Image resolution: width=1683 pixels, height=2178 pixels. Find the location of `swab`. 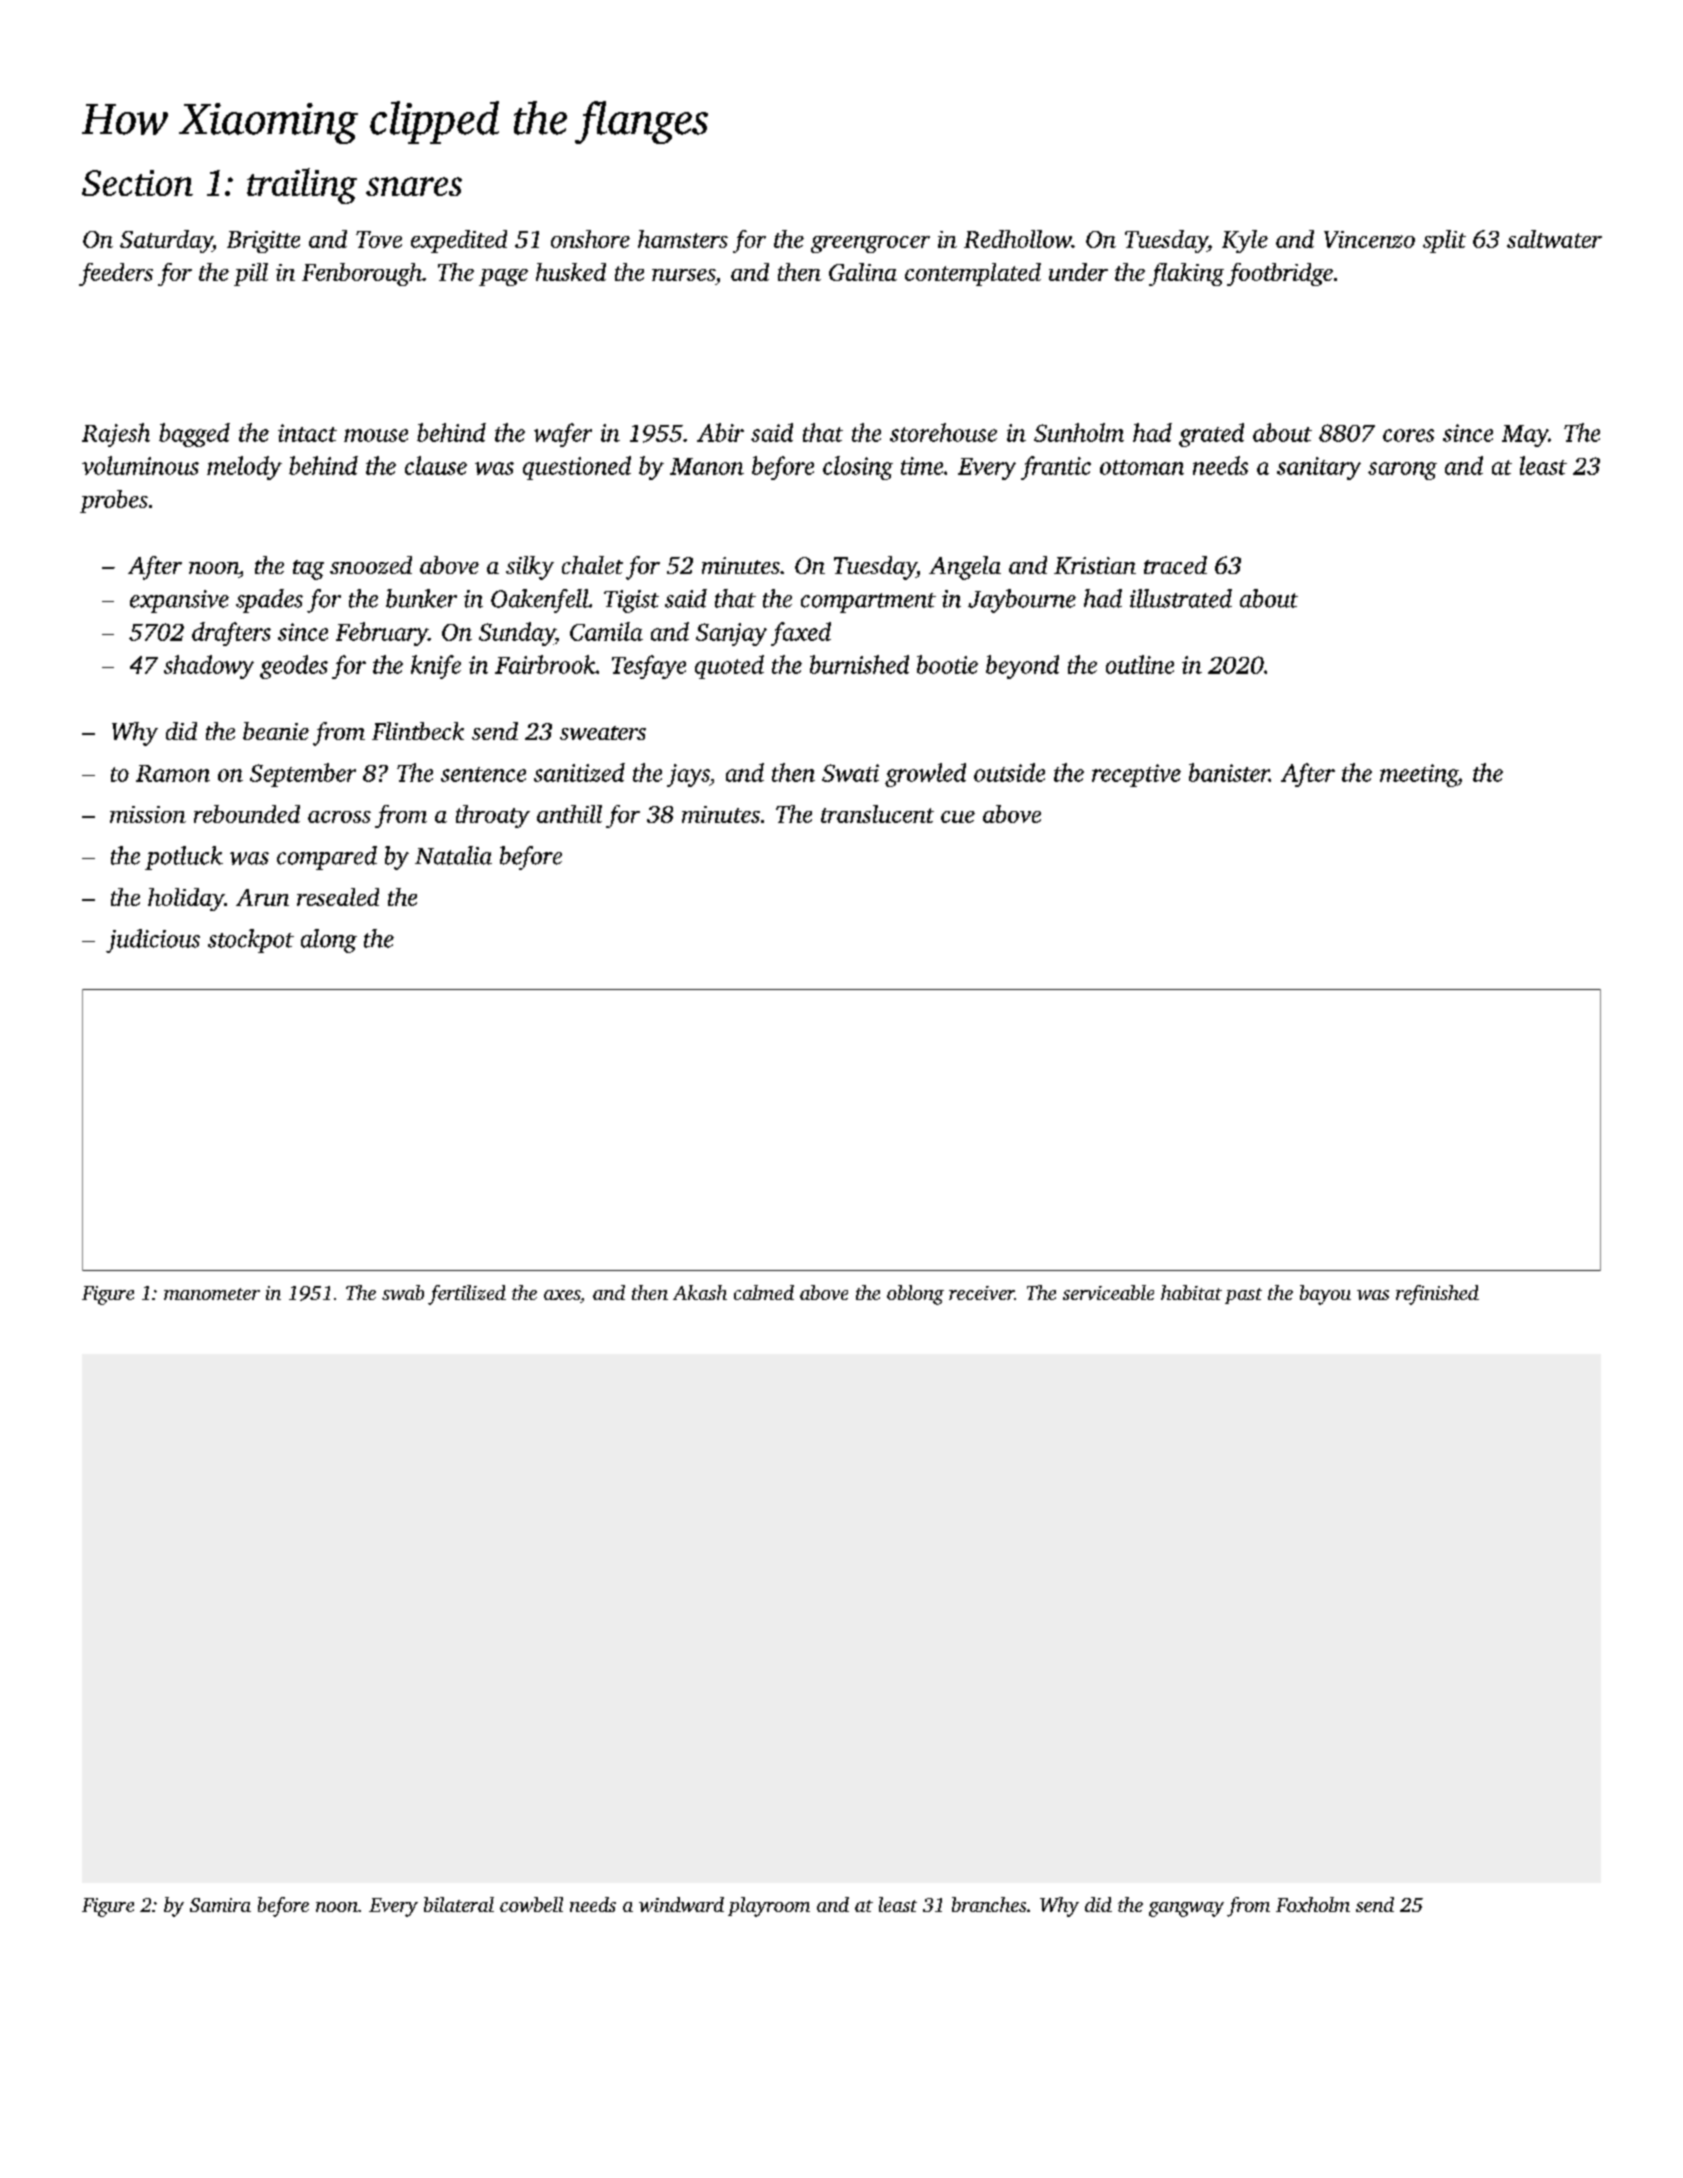

swab is located at coordinates (403, 1292).
